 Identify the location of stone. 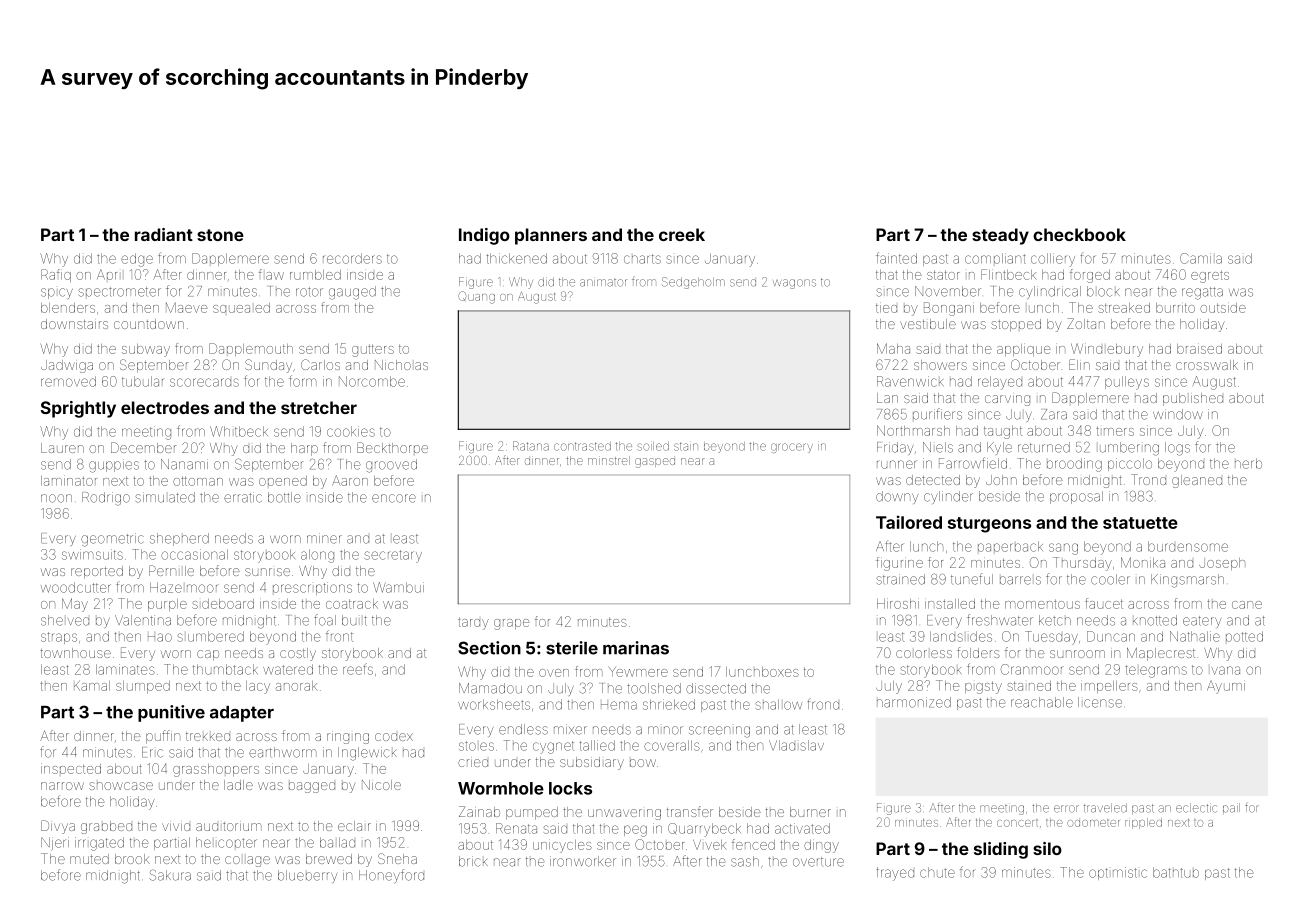
(220, 235).
